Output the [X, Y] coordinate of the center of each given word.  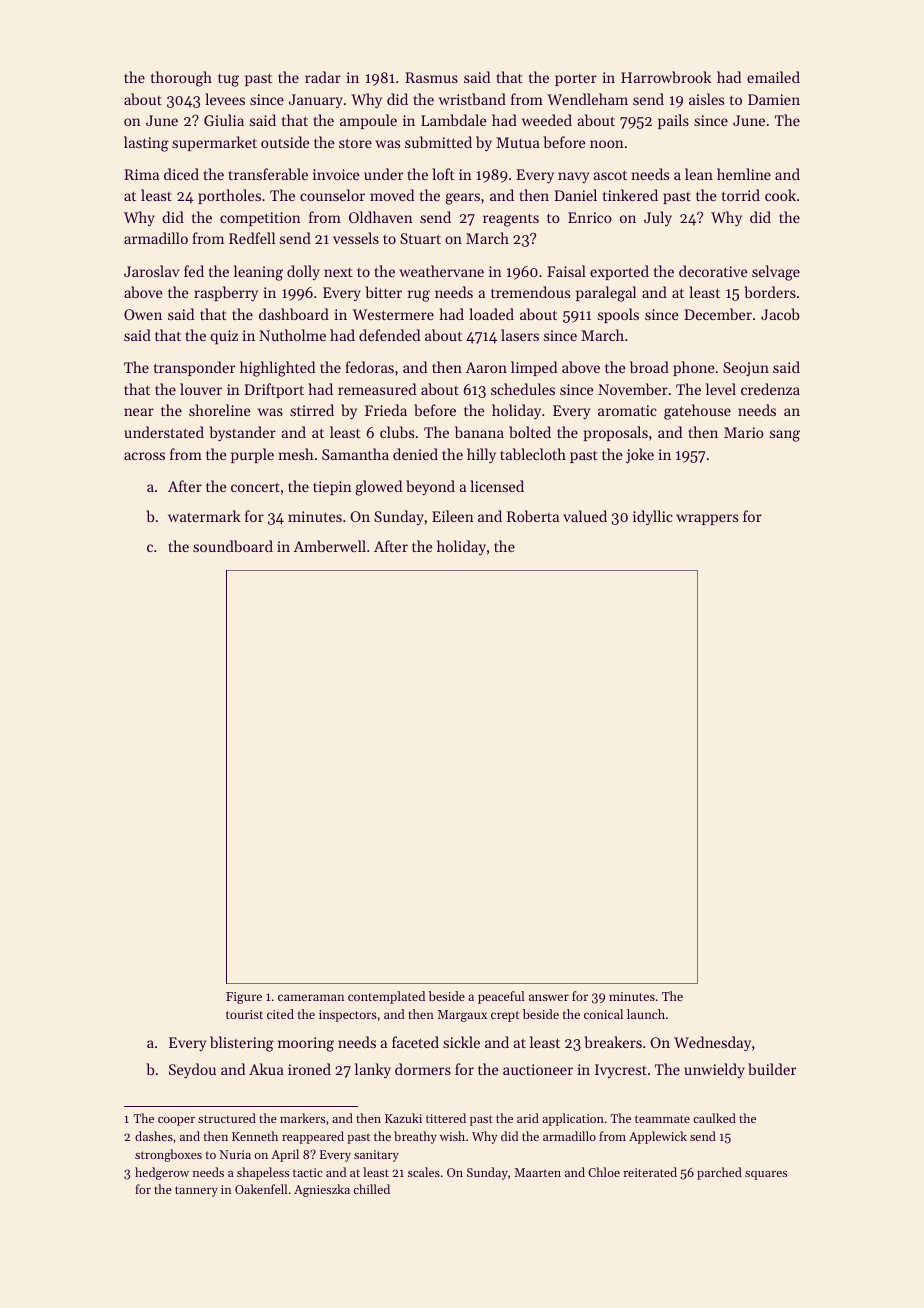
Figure [244, 998]
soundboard [233, 546]
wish [452, 1136]
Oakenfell [261, 1189]
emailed [773, 77]
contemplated [386, 997]
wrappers [707, 519]
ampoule [368, 121]
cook [780, 195]
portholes [229, 196]
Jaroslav [152, 271]
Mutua [518, 142]
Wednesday [712, 1044]
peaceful [501, 997]
